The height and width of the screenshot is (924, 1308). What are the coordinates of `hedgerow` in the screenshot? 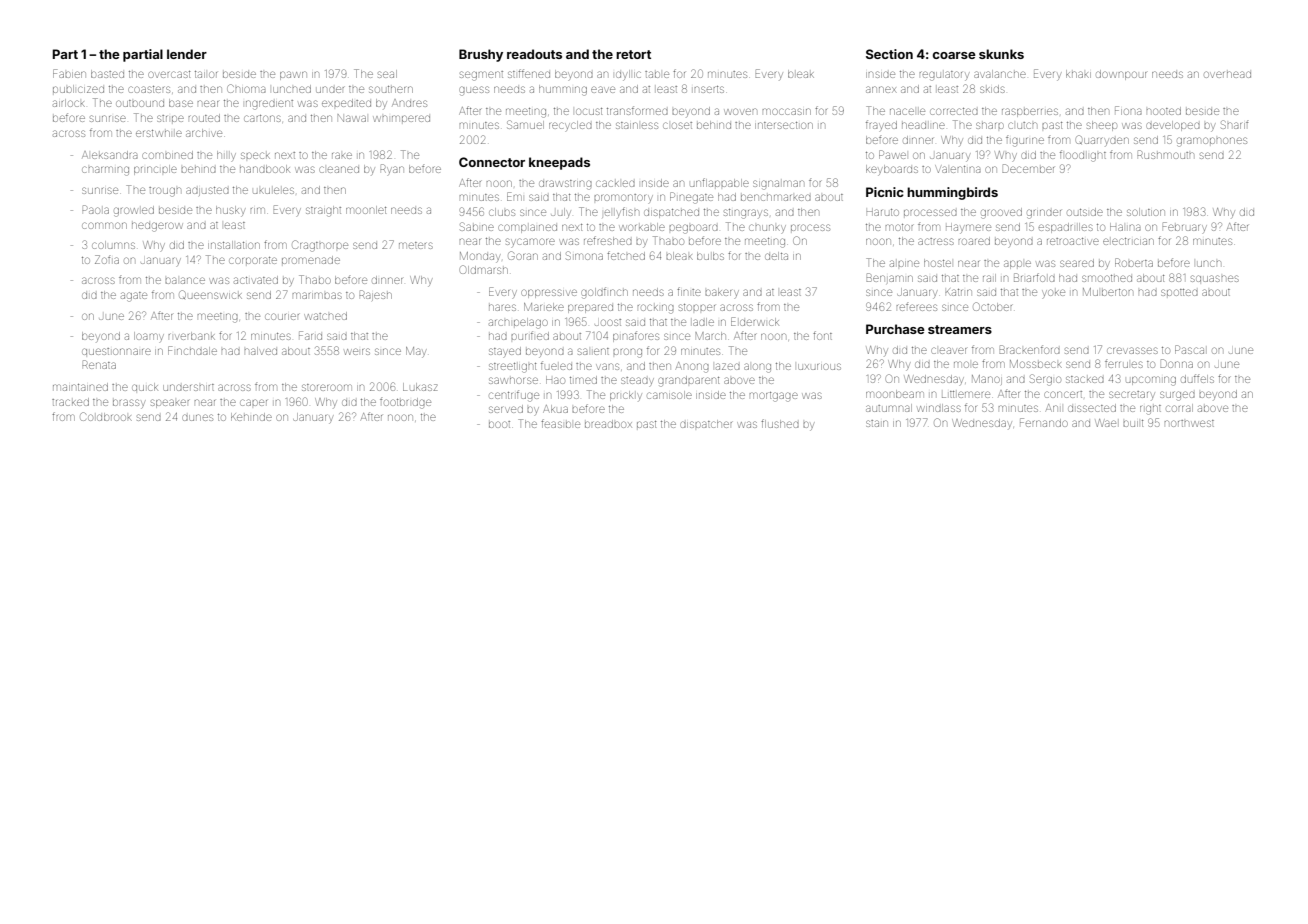 It's located at (157, 227).
